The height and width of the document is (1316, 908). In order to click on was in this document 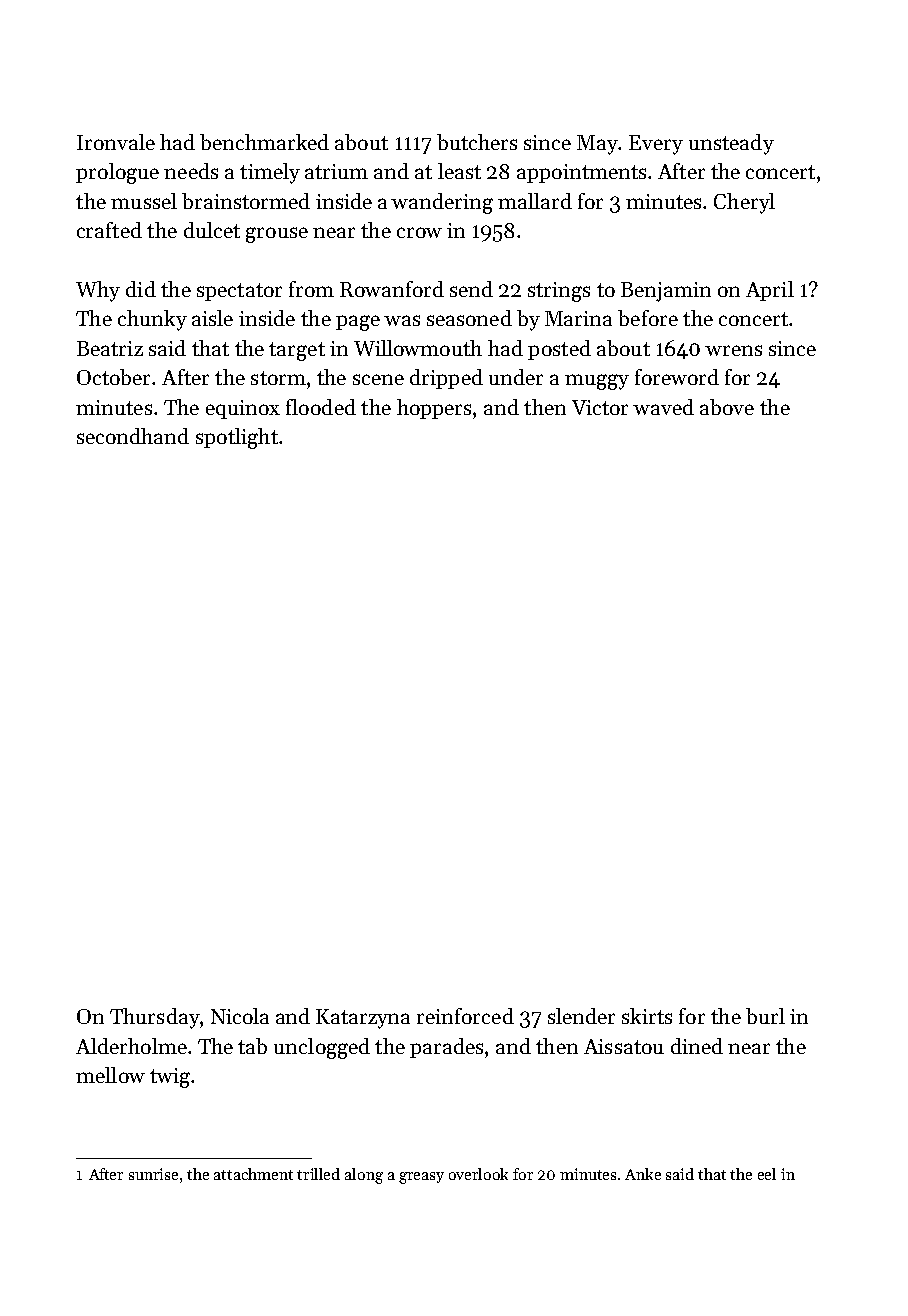, I will do `click(402, 320)`.
